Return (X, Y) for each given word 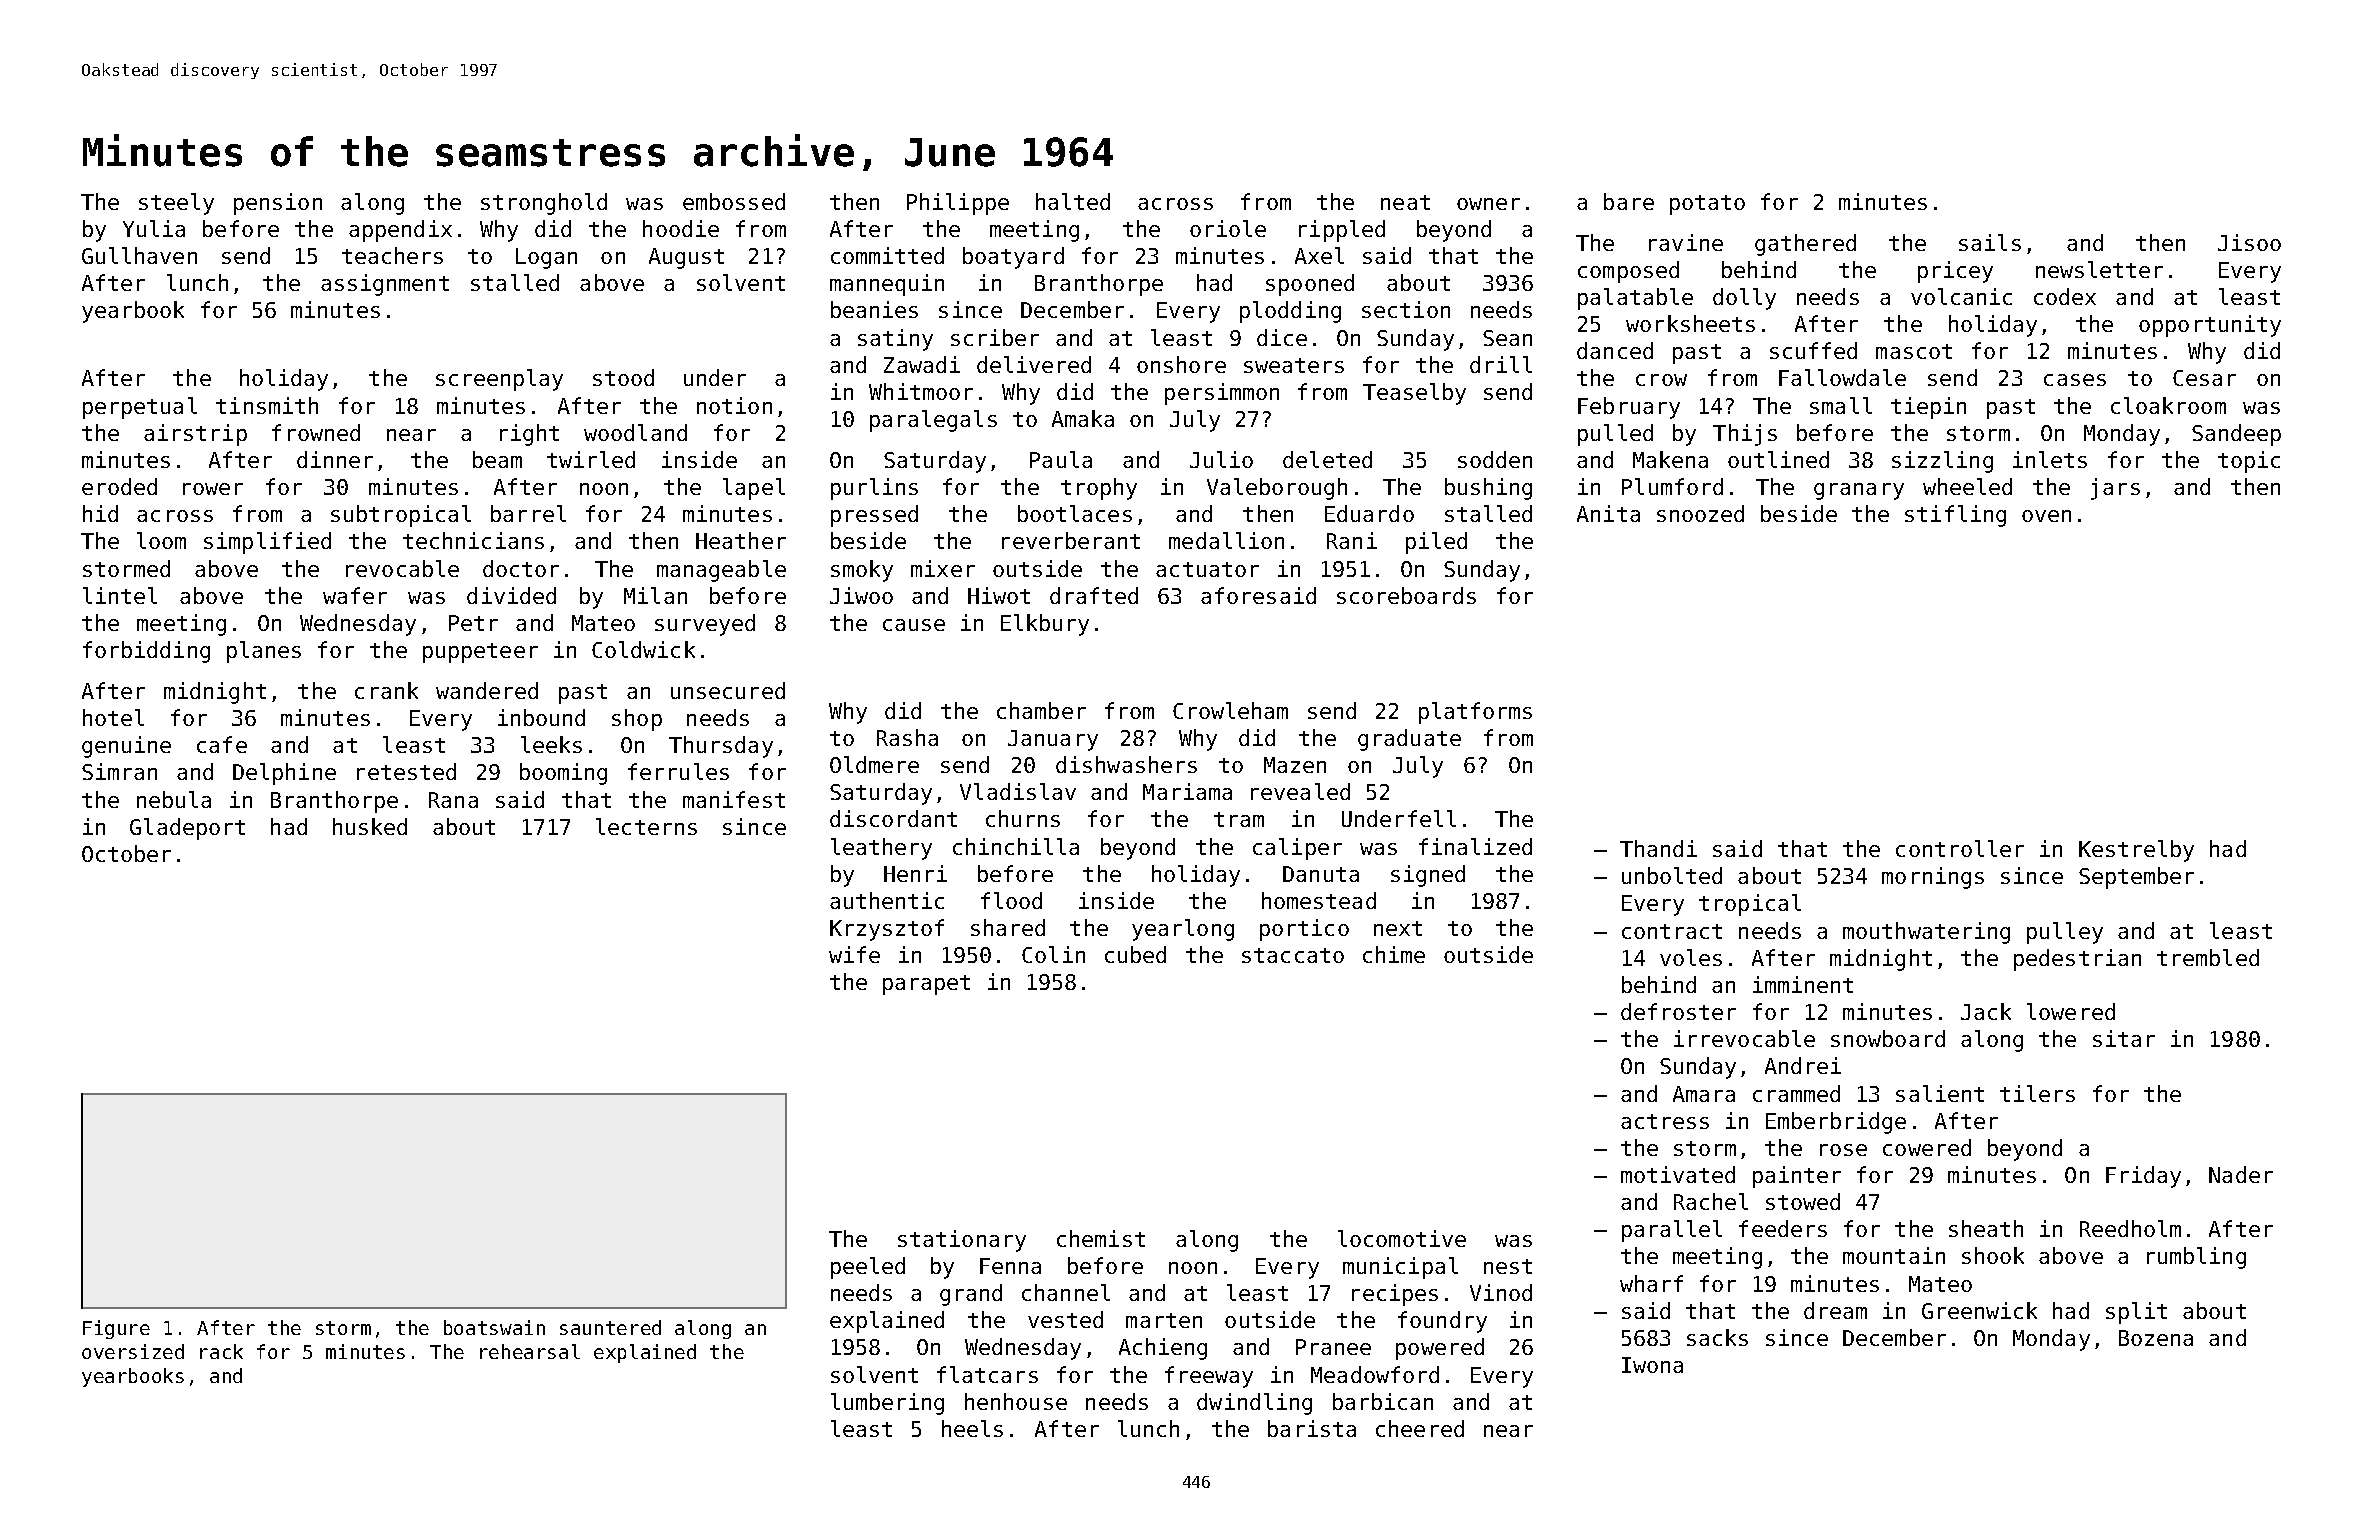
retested (406, 771)
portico (1304, 930)
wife (854, 954)
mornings (1933, 878)
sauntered (610, 1327)
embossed (734, 201)
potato (1707, 205)
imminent (1803, 984)
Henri (915, 873)
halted (1073, 201)
